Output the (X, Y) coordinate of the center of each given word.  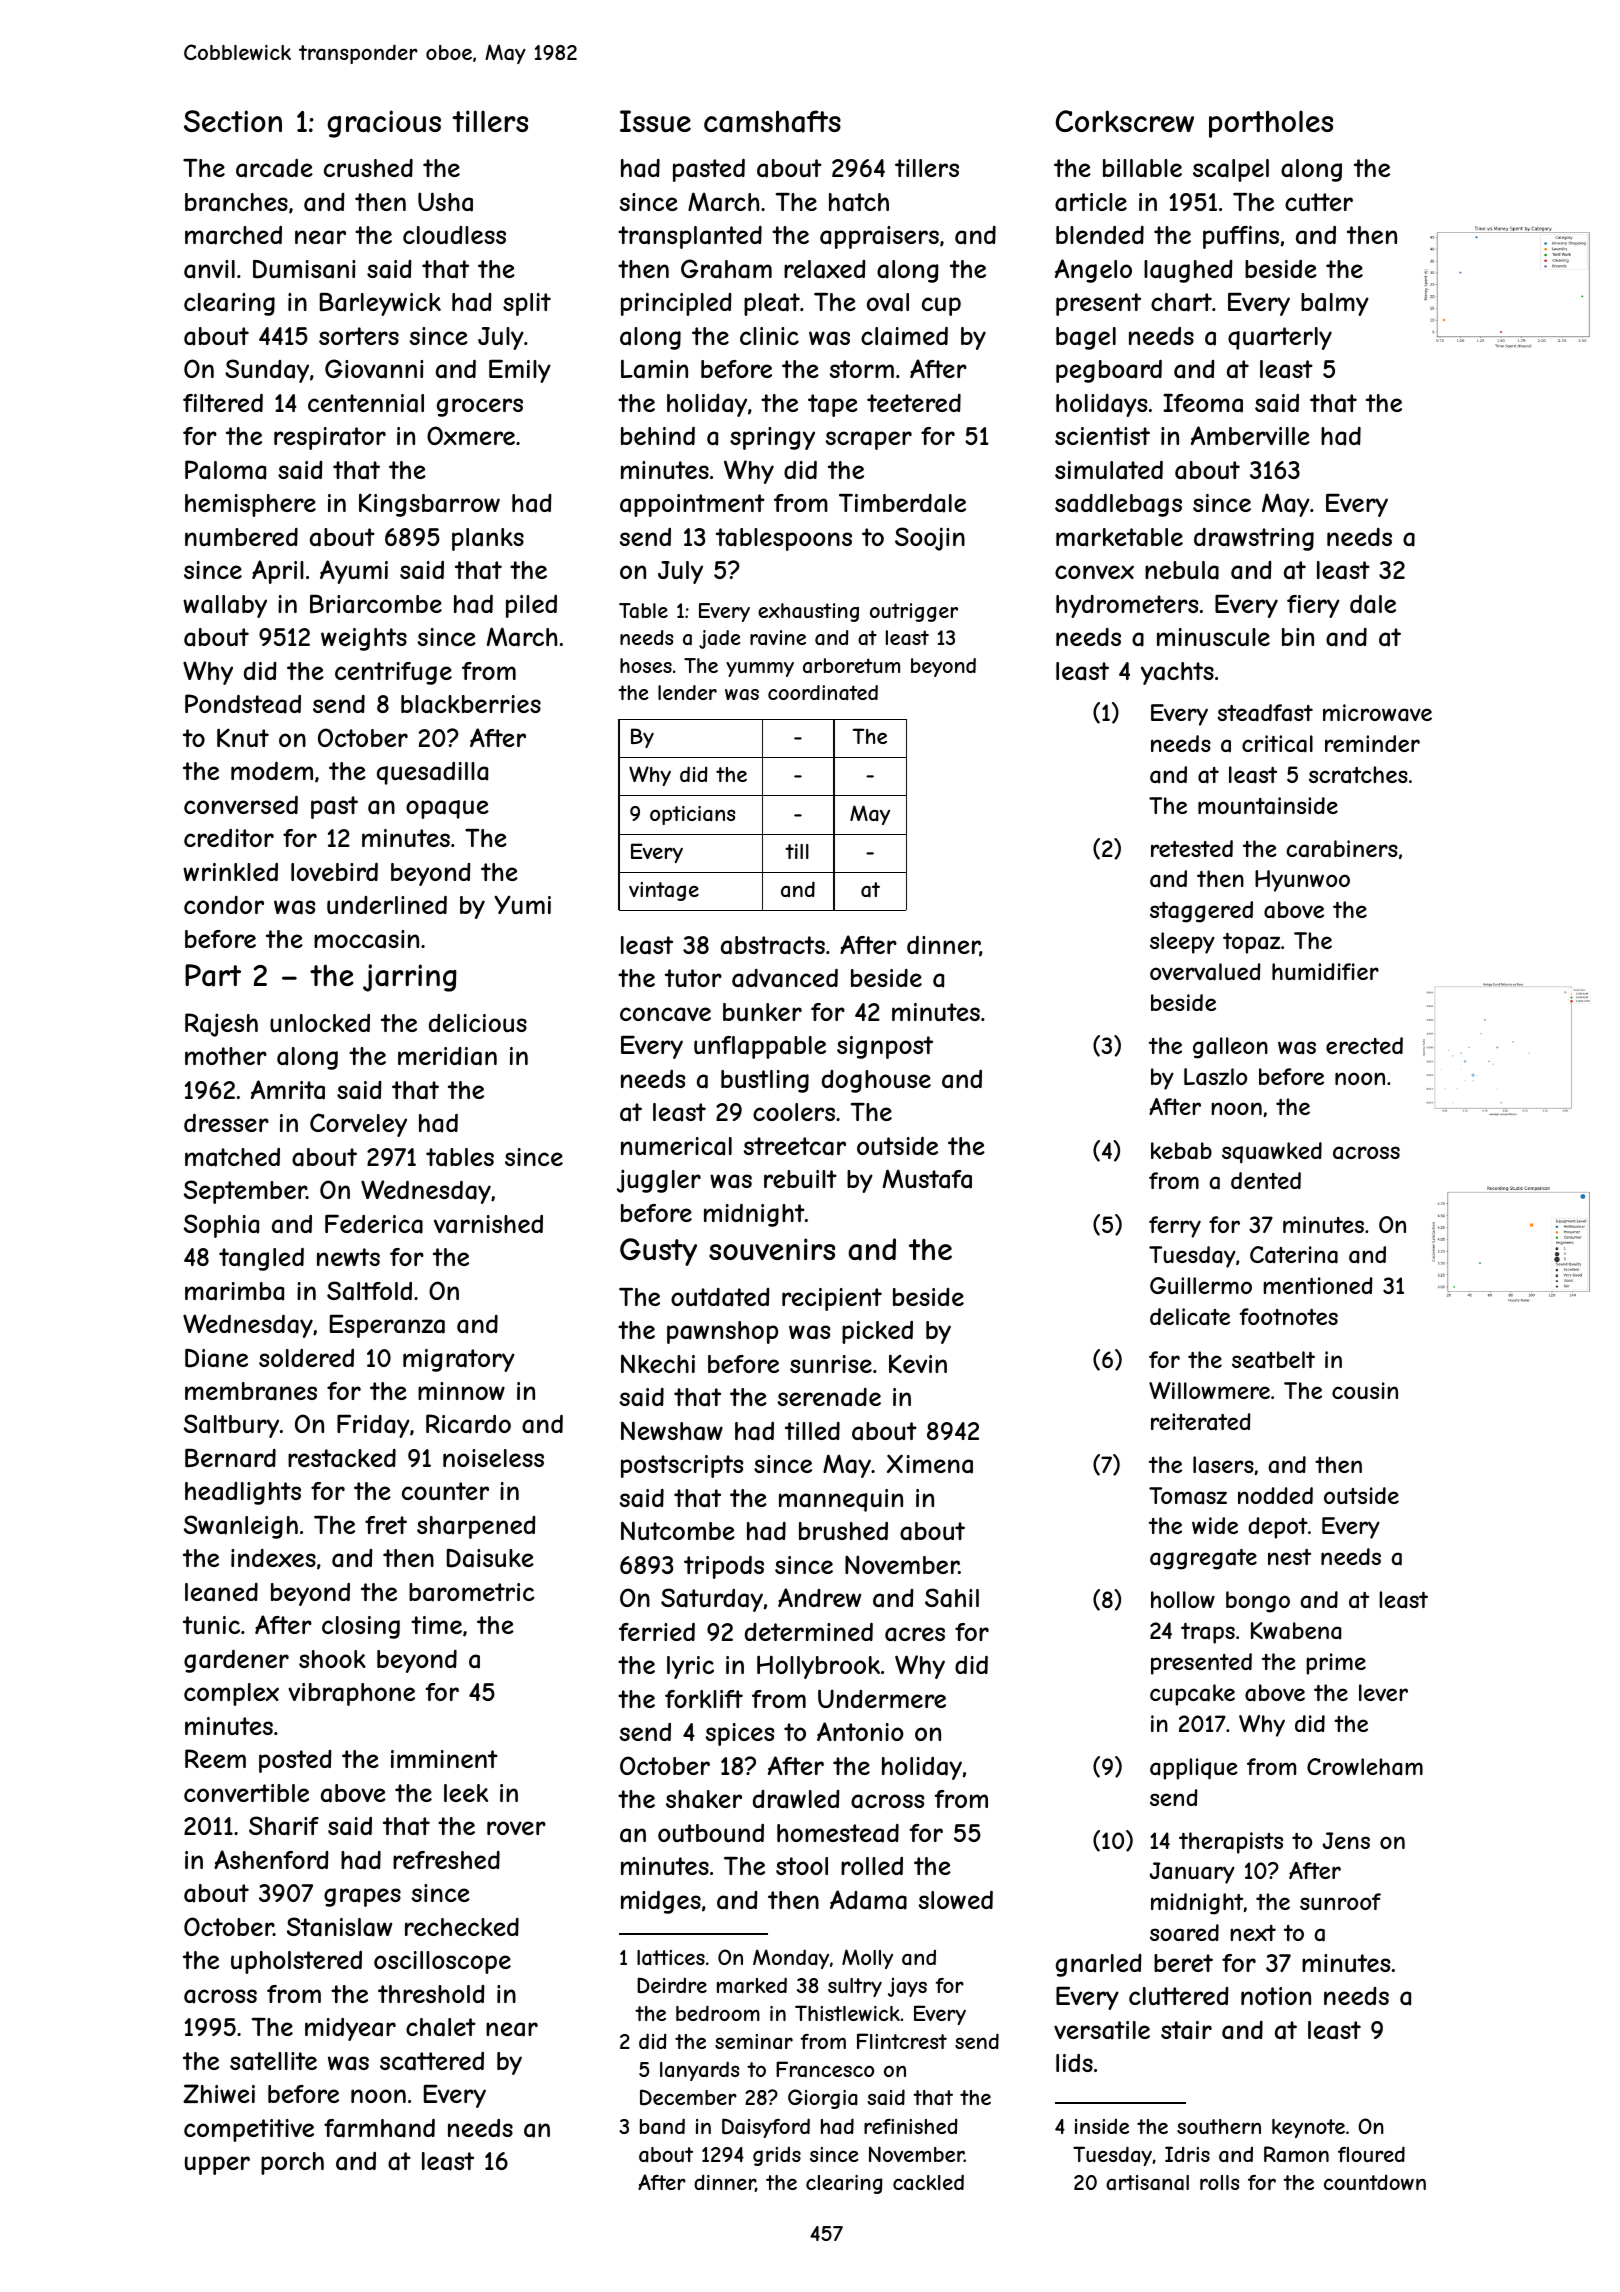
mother (226, 1056)
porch (292, 2163)
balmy (1335, 304)
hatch (859, 202)
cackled (928, 2182)
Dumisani (304, 269)
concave (665, 1014)
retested (1192, 848)
